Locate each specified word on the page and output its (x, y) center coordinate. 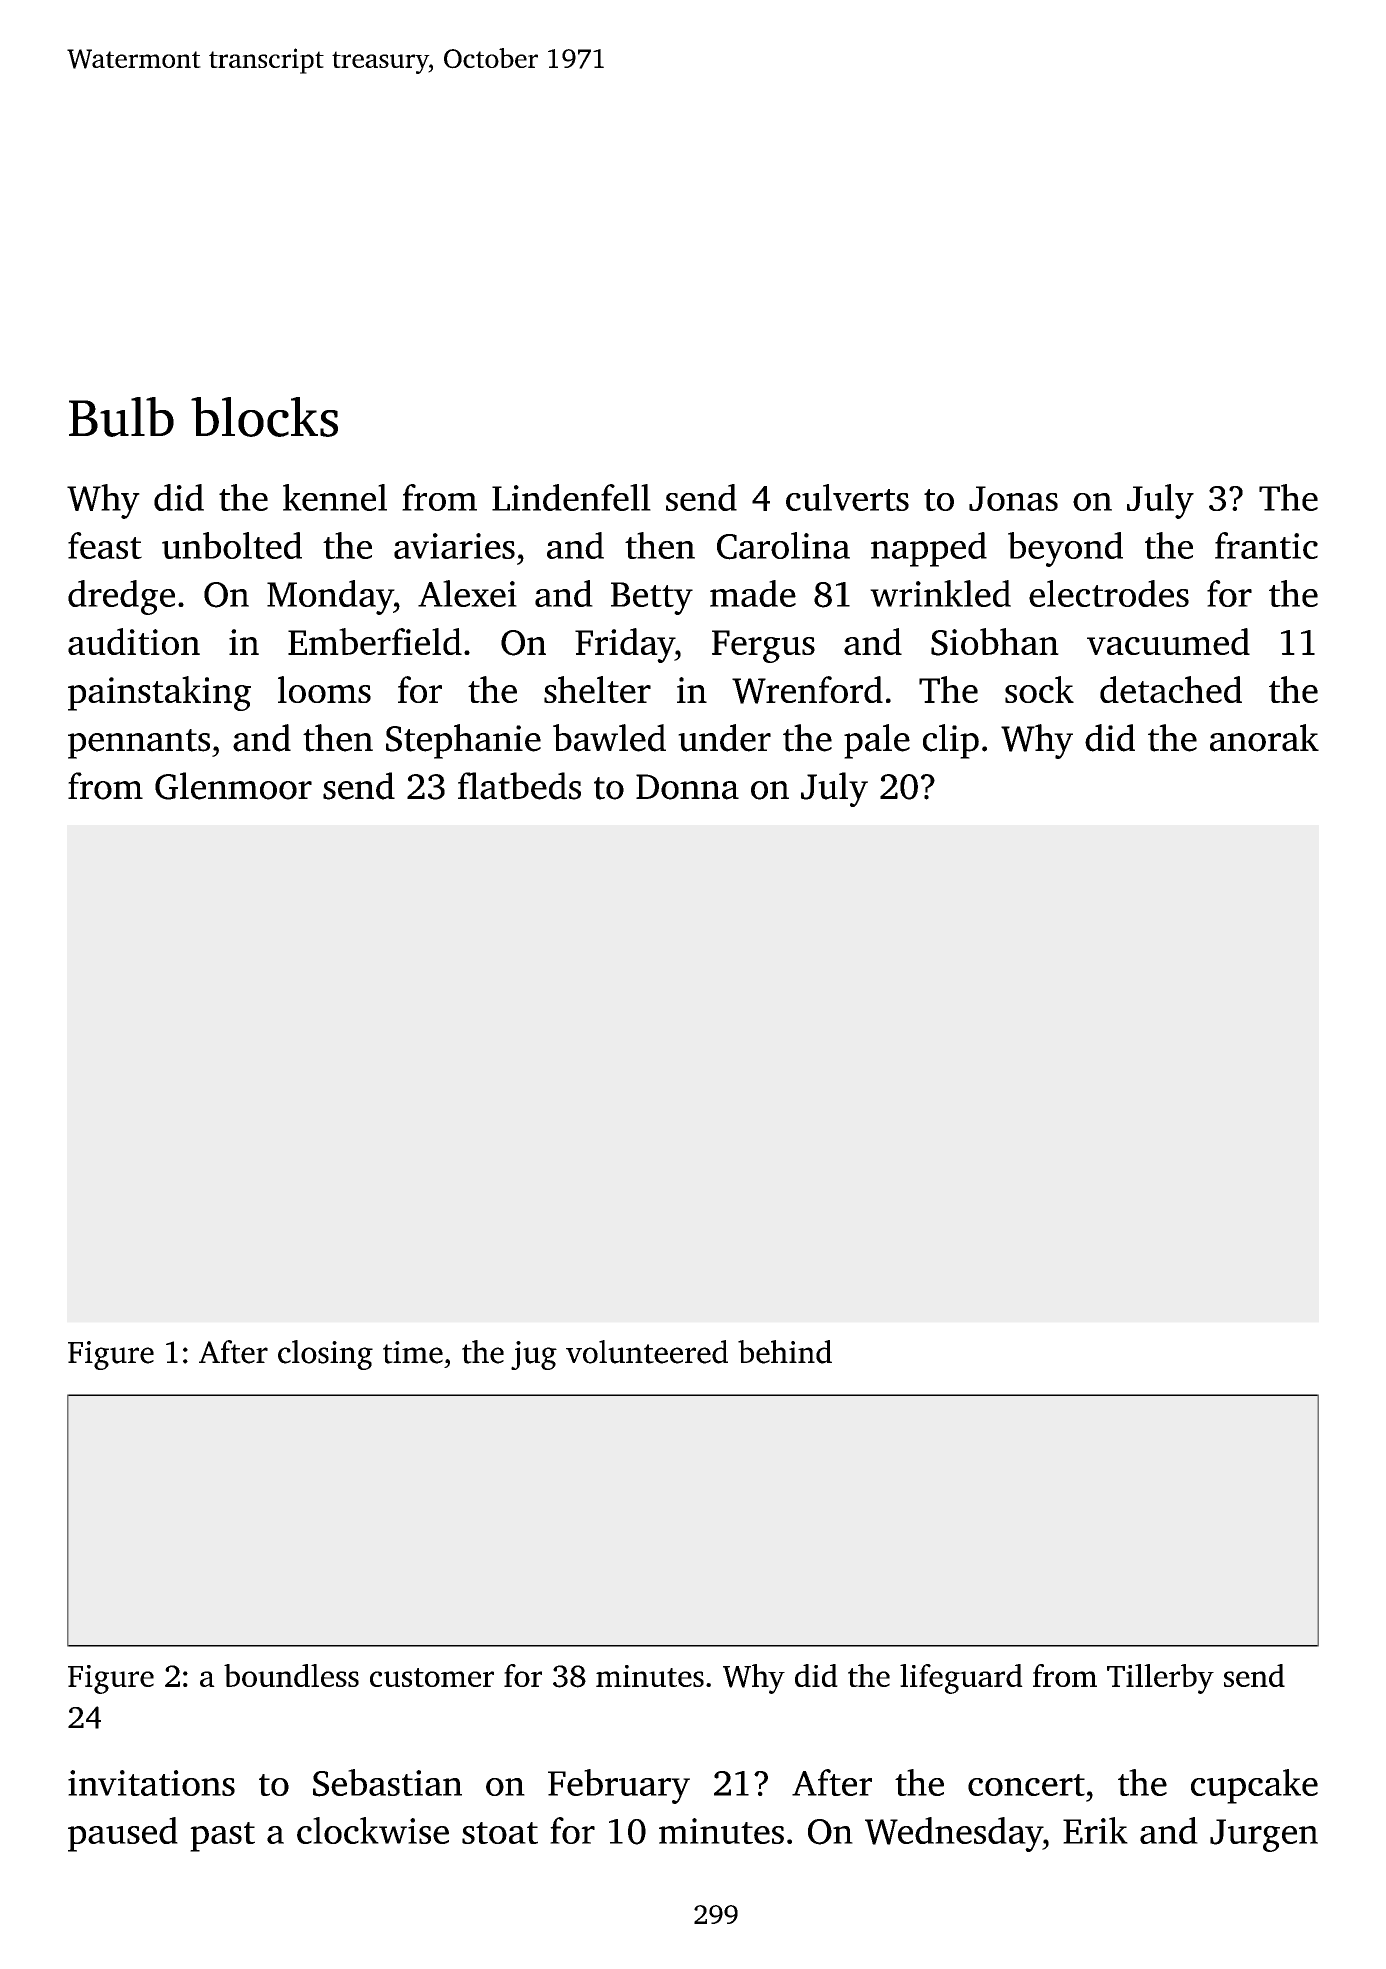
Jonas (1013, 498)
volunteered (647, 1352)
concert (1026, 1785)
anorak (1264, 738)
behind (785, 1352)
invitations (151, 1783)
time (413, 1352)
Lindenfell (571, 497)
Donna (687, 787)
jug (534, 1355)
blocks (264, 417)
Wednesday (954, 1834)
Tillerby (1160, 1679)
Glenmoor (233, 786)
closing (325, 1355)
